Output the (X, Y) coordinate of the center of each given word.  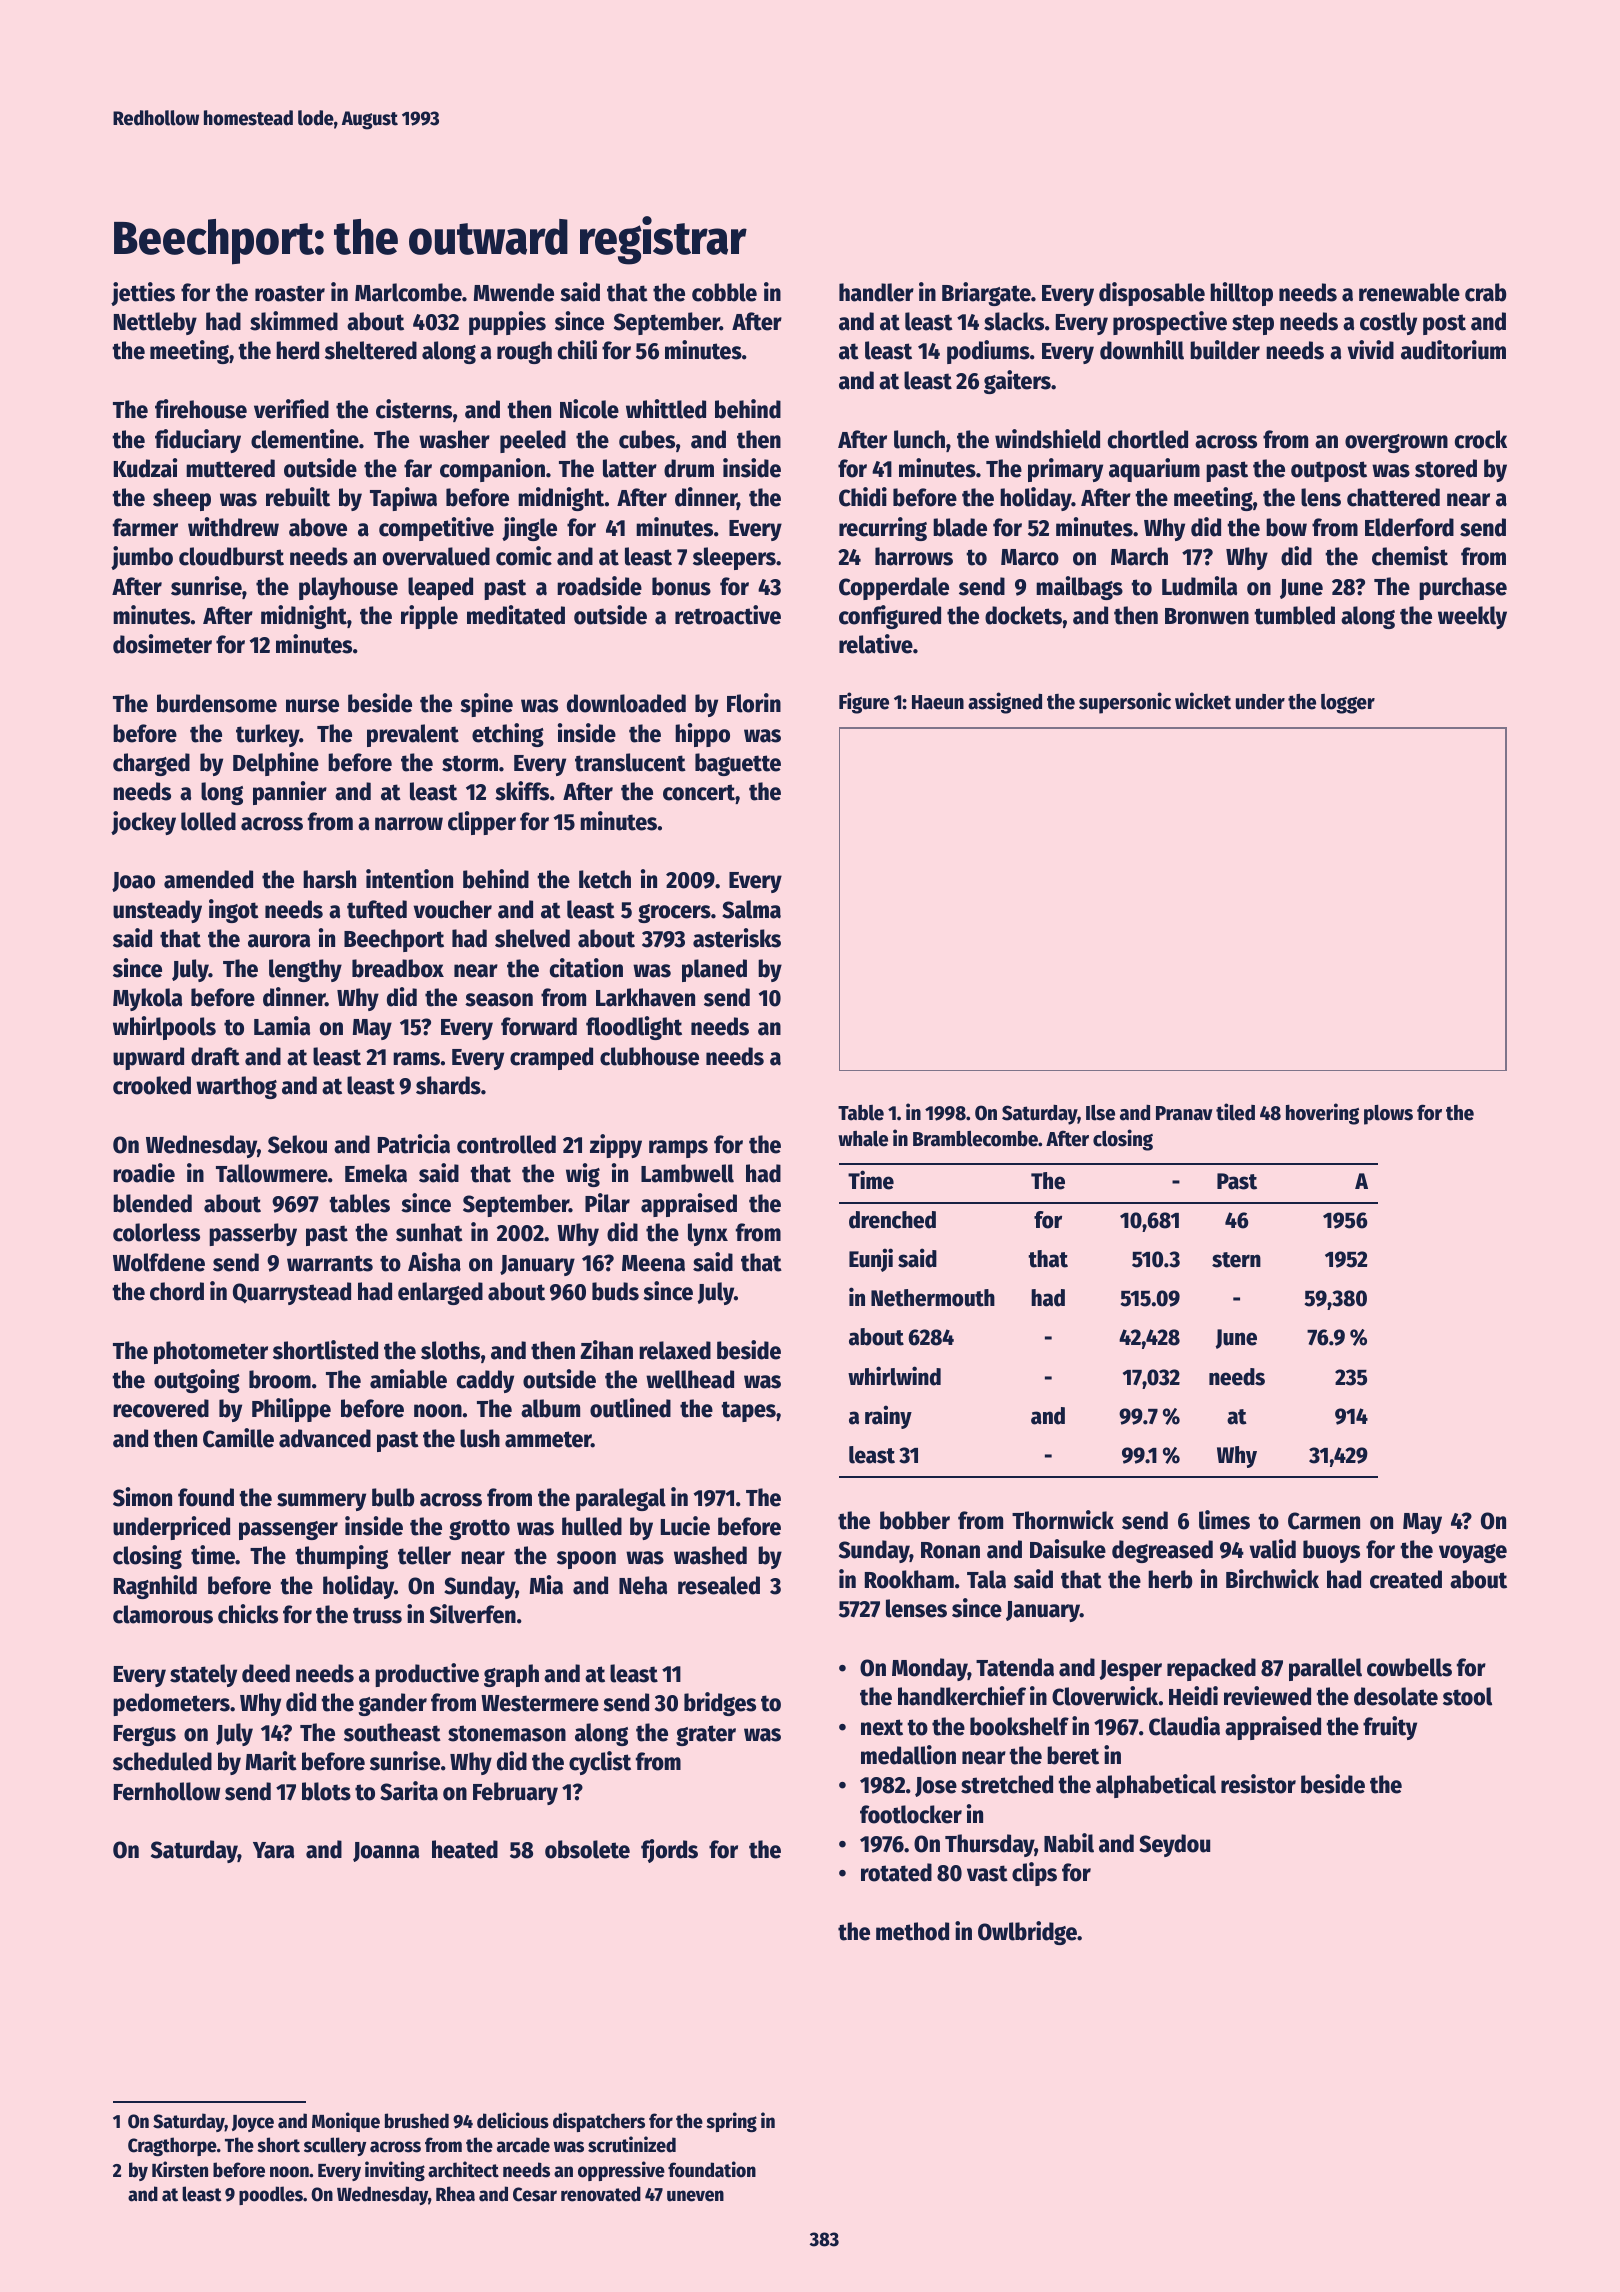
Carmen (1324, 1521)
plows (1388, 1115)
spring (731, 2122)
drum (689, 468)
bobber (915, 1520)
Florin (754, 703)
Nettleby (155, 323)
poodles (271, 2195)
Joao (133, 882)
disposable (1152, 294)
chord (177, 1291)
